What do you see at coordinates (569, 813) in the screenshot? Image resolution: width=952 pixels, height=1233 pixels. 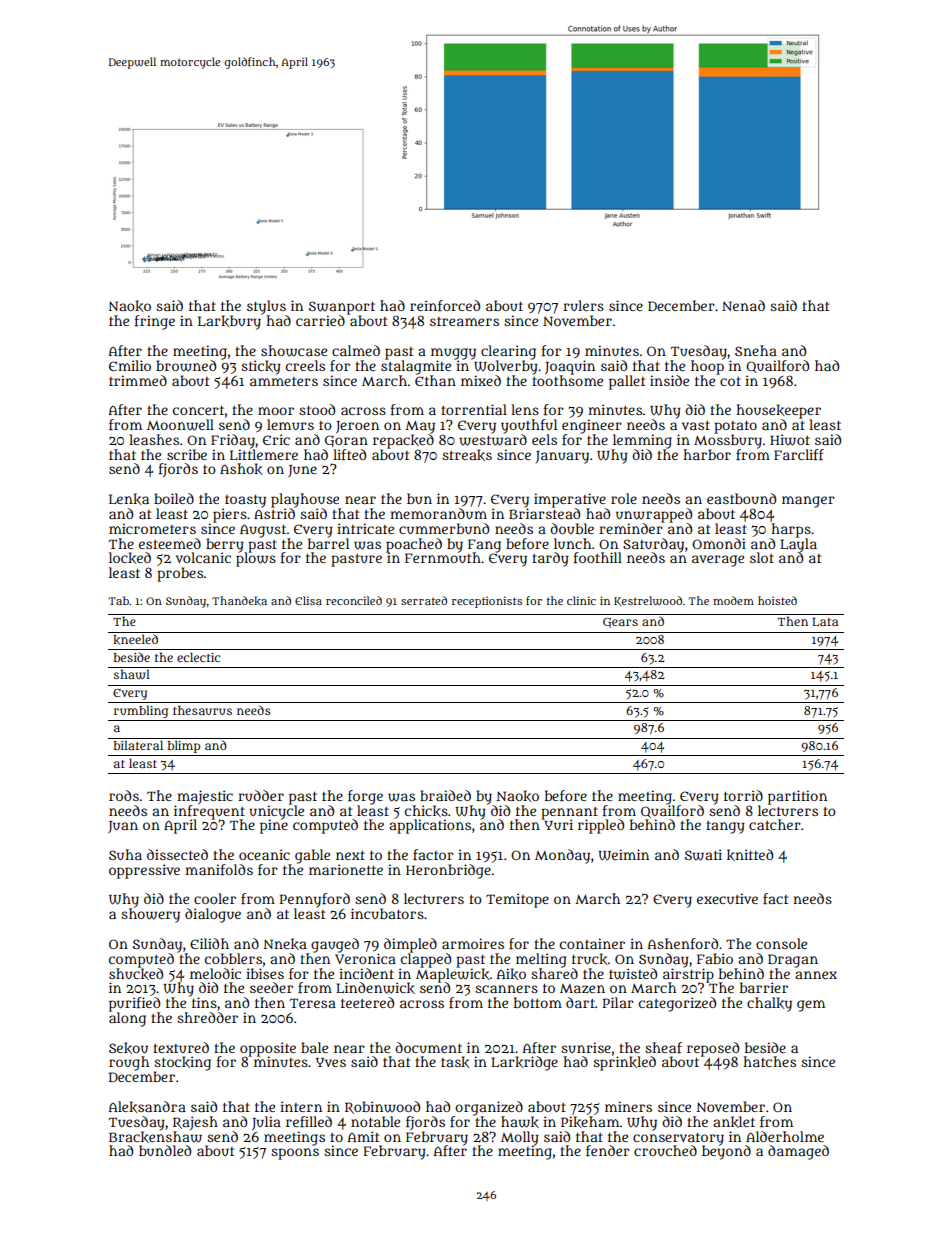 I see `pennant` at bounding box center [569, 813].
